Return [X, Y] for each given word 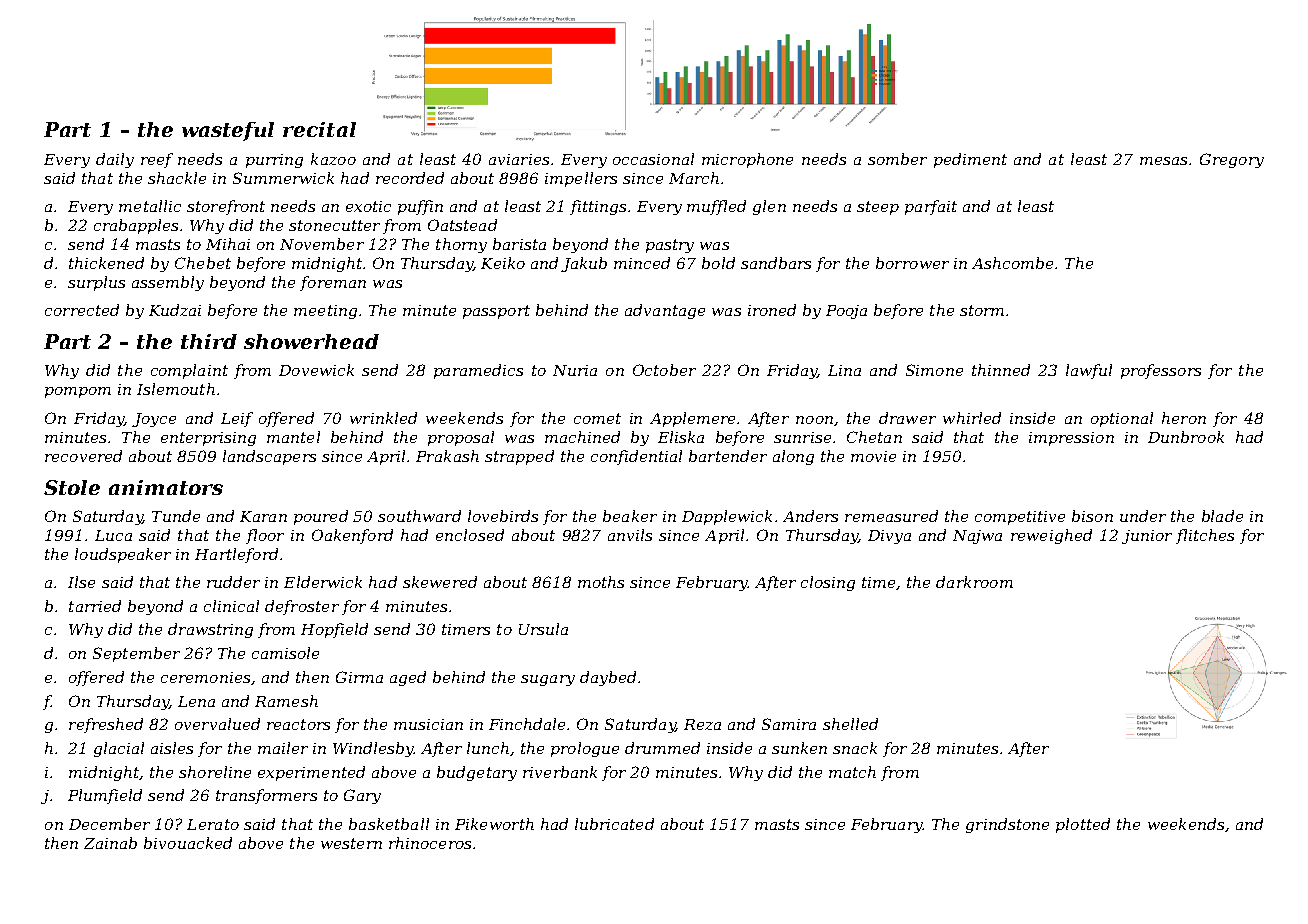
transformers [266, 796]
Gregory [1232, 160]
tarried [95, 606]
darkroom [974, 582]
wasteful [228, 131]
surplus [96, 283]
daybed [608, 678]
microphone [747, 160]
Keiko [503, 263]
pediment [970, 160]
